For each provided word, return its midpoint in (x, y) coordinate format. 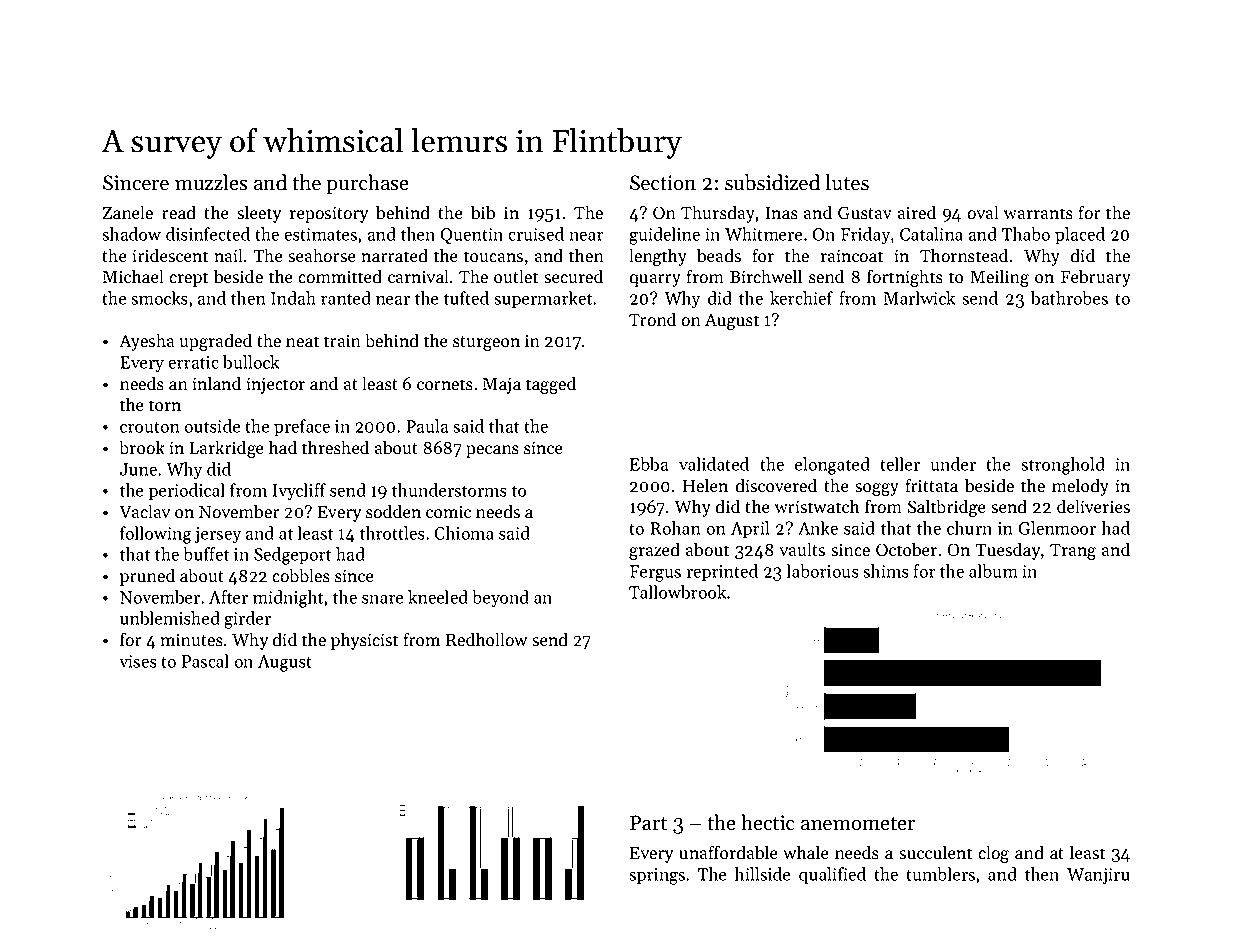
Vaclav (144, 511)
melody (1080, 487)
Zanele (127, 212)
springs (657, 876)
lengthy (658, 257)
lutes (847, 182)
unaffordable (728, 852)
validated (714, 464)
